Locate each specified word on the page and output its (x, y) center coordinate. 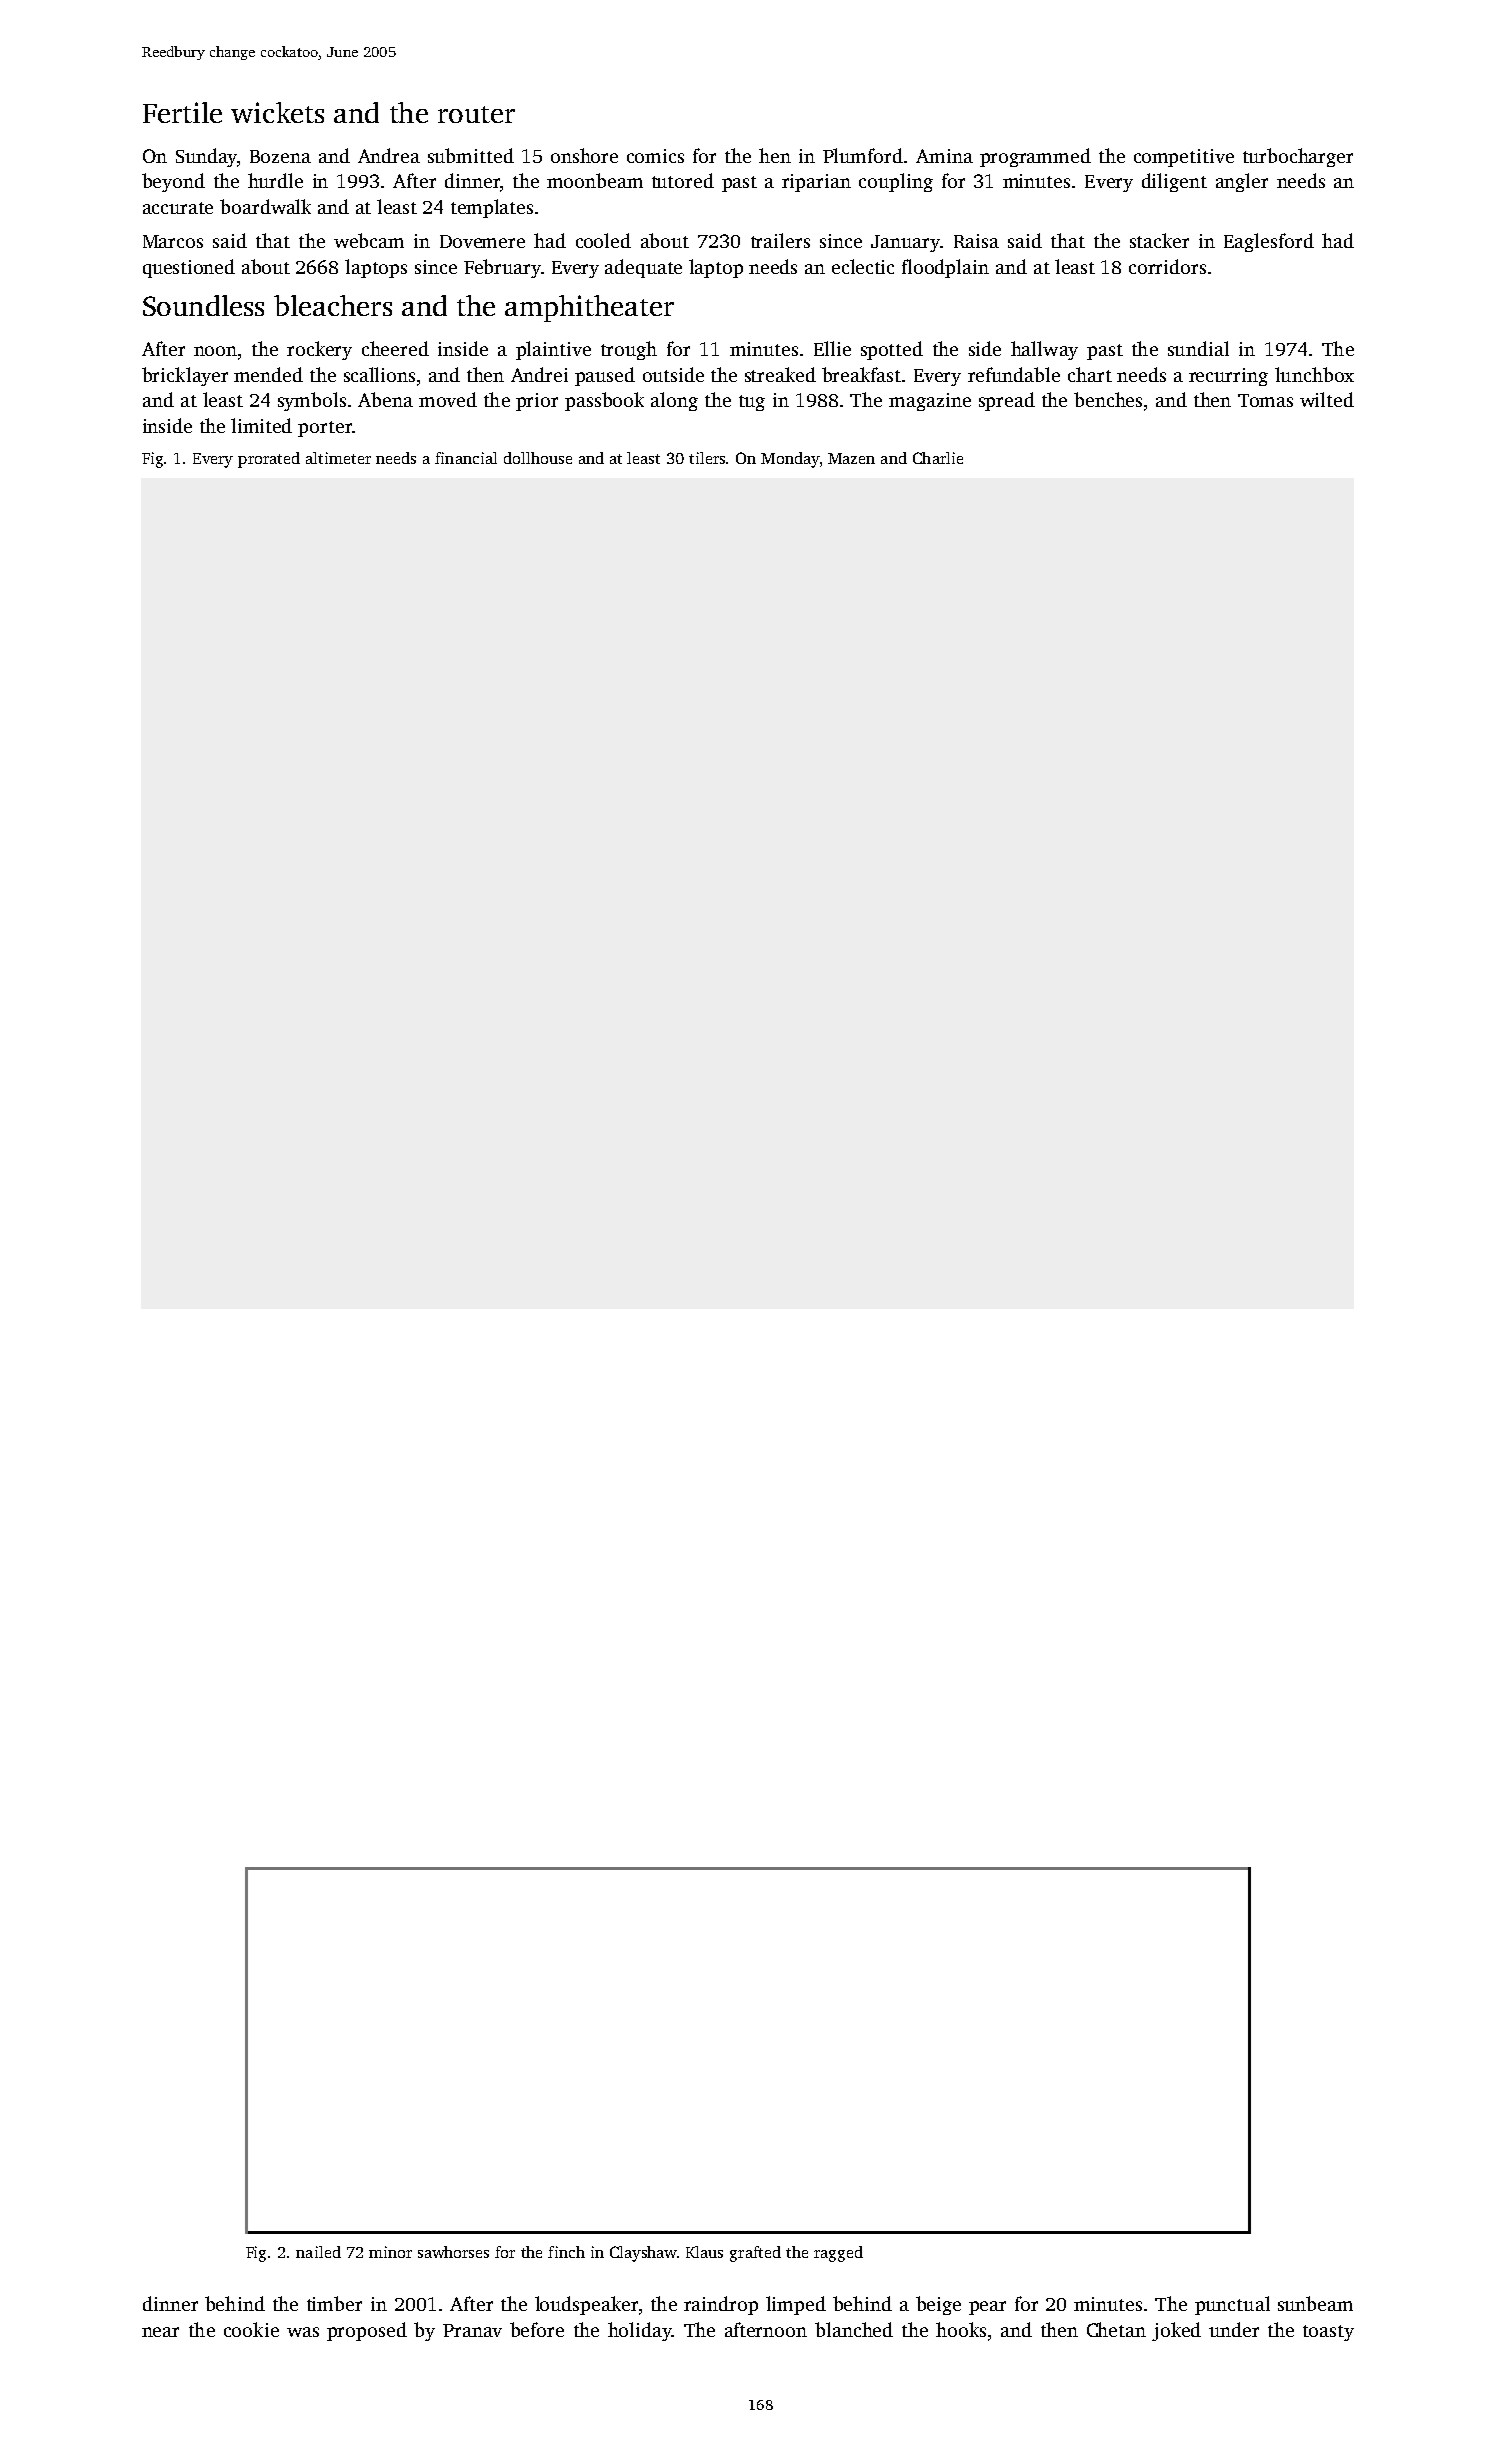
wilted (1327, 399)
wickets (277, 112)
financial (466, 458)
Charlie (938, 458)
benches (1108, 399)
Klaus (704, 2252)
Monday (790, 460)
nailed (318, 2252)
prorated (269, 460)
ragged (838, 2254)
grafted (755, 2254)
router (476, 114)
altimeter (338, 458)
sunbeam (1315, 2303)
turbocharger (1298, 157)
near (160, 2332)
